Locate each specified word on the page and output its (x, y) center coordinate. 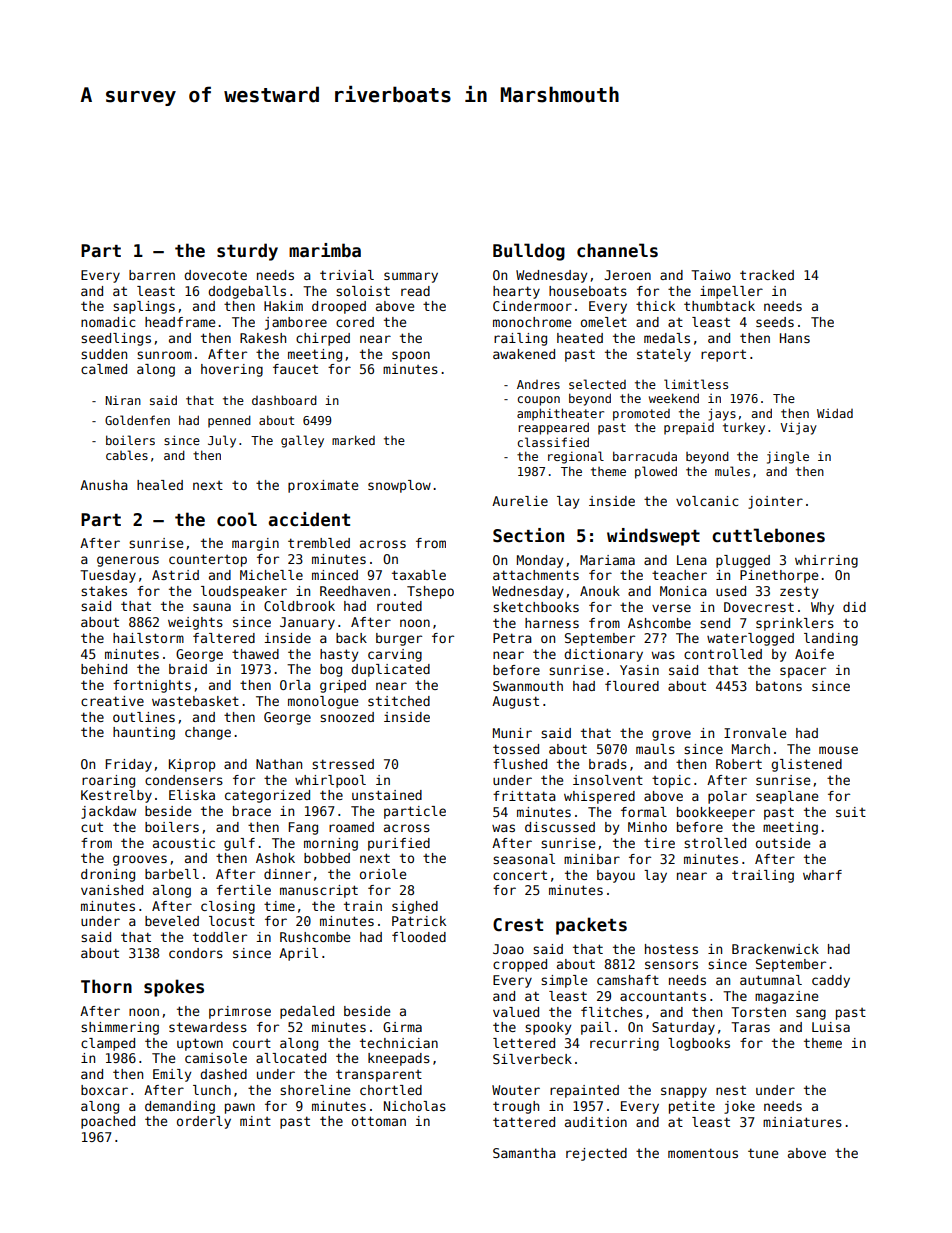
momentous (703, 1153)
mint (255, 1121)
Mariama (607, 560)
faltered (224, 638)
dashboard (284, 400)
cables (127, 455)
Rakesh (263, 338)
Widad (835, 413)
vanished (112, 890)
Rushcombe (315, 937)
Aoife (814, 654)
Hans (795, 338)
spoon (411, 356)
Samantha (524, 1153)
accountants (663, 996)
